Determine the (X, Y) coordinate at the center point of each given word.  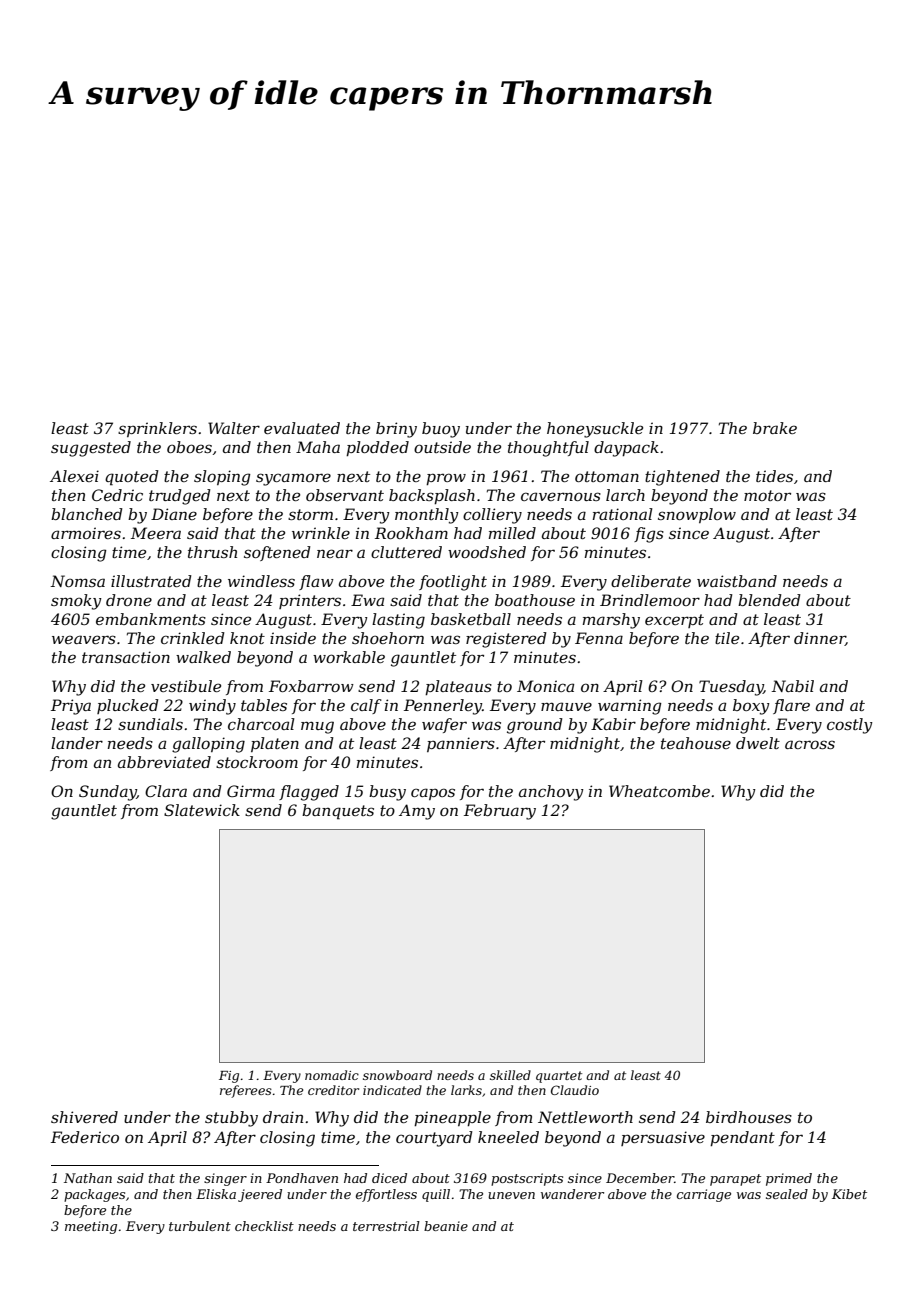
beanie (446, 1226)
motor (767, 495)
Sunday (108, 793)
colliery (492, 516)
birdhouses (749, 1117)
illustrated (151, 581)
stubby (231, 1119)
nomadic (332, 1075)
